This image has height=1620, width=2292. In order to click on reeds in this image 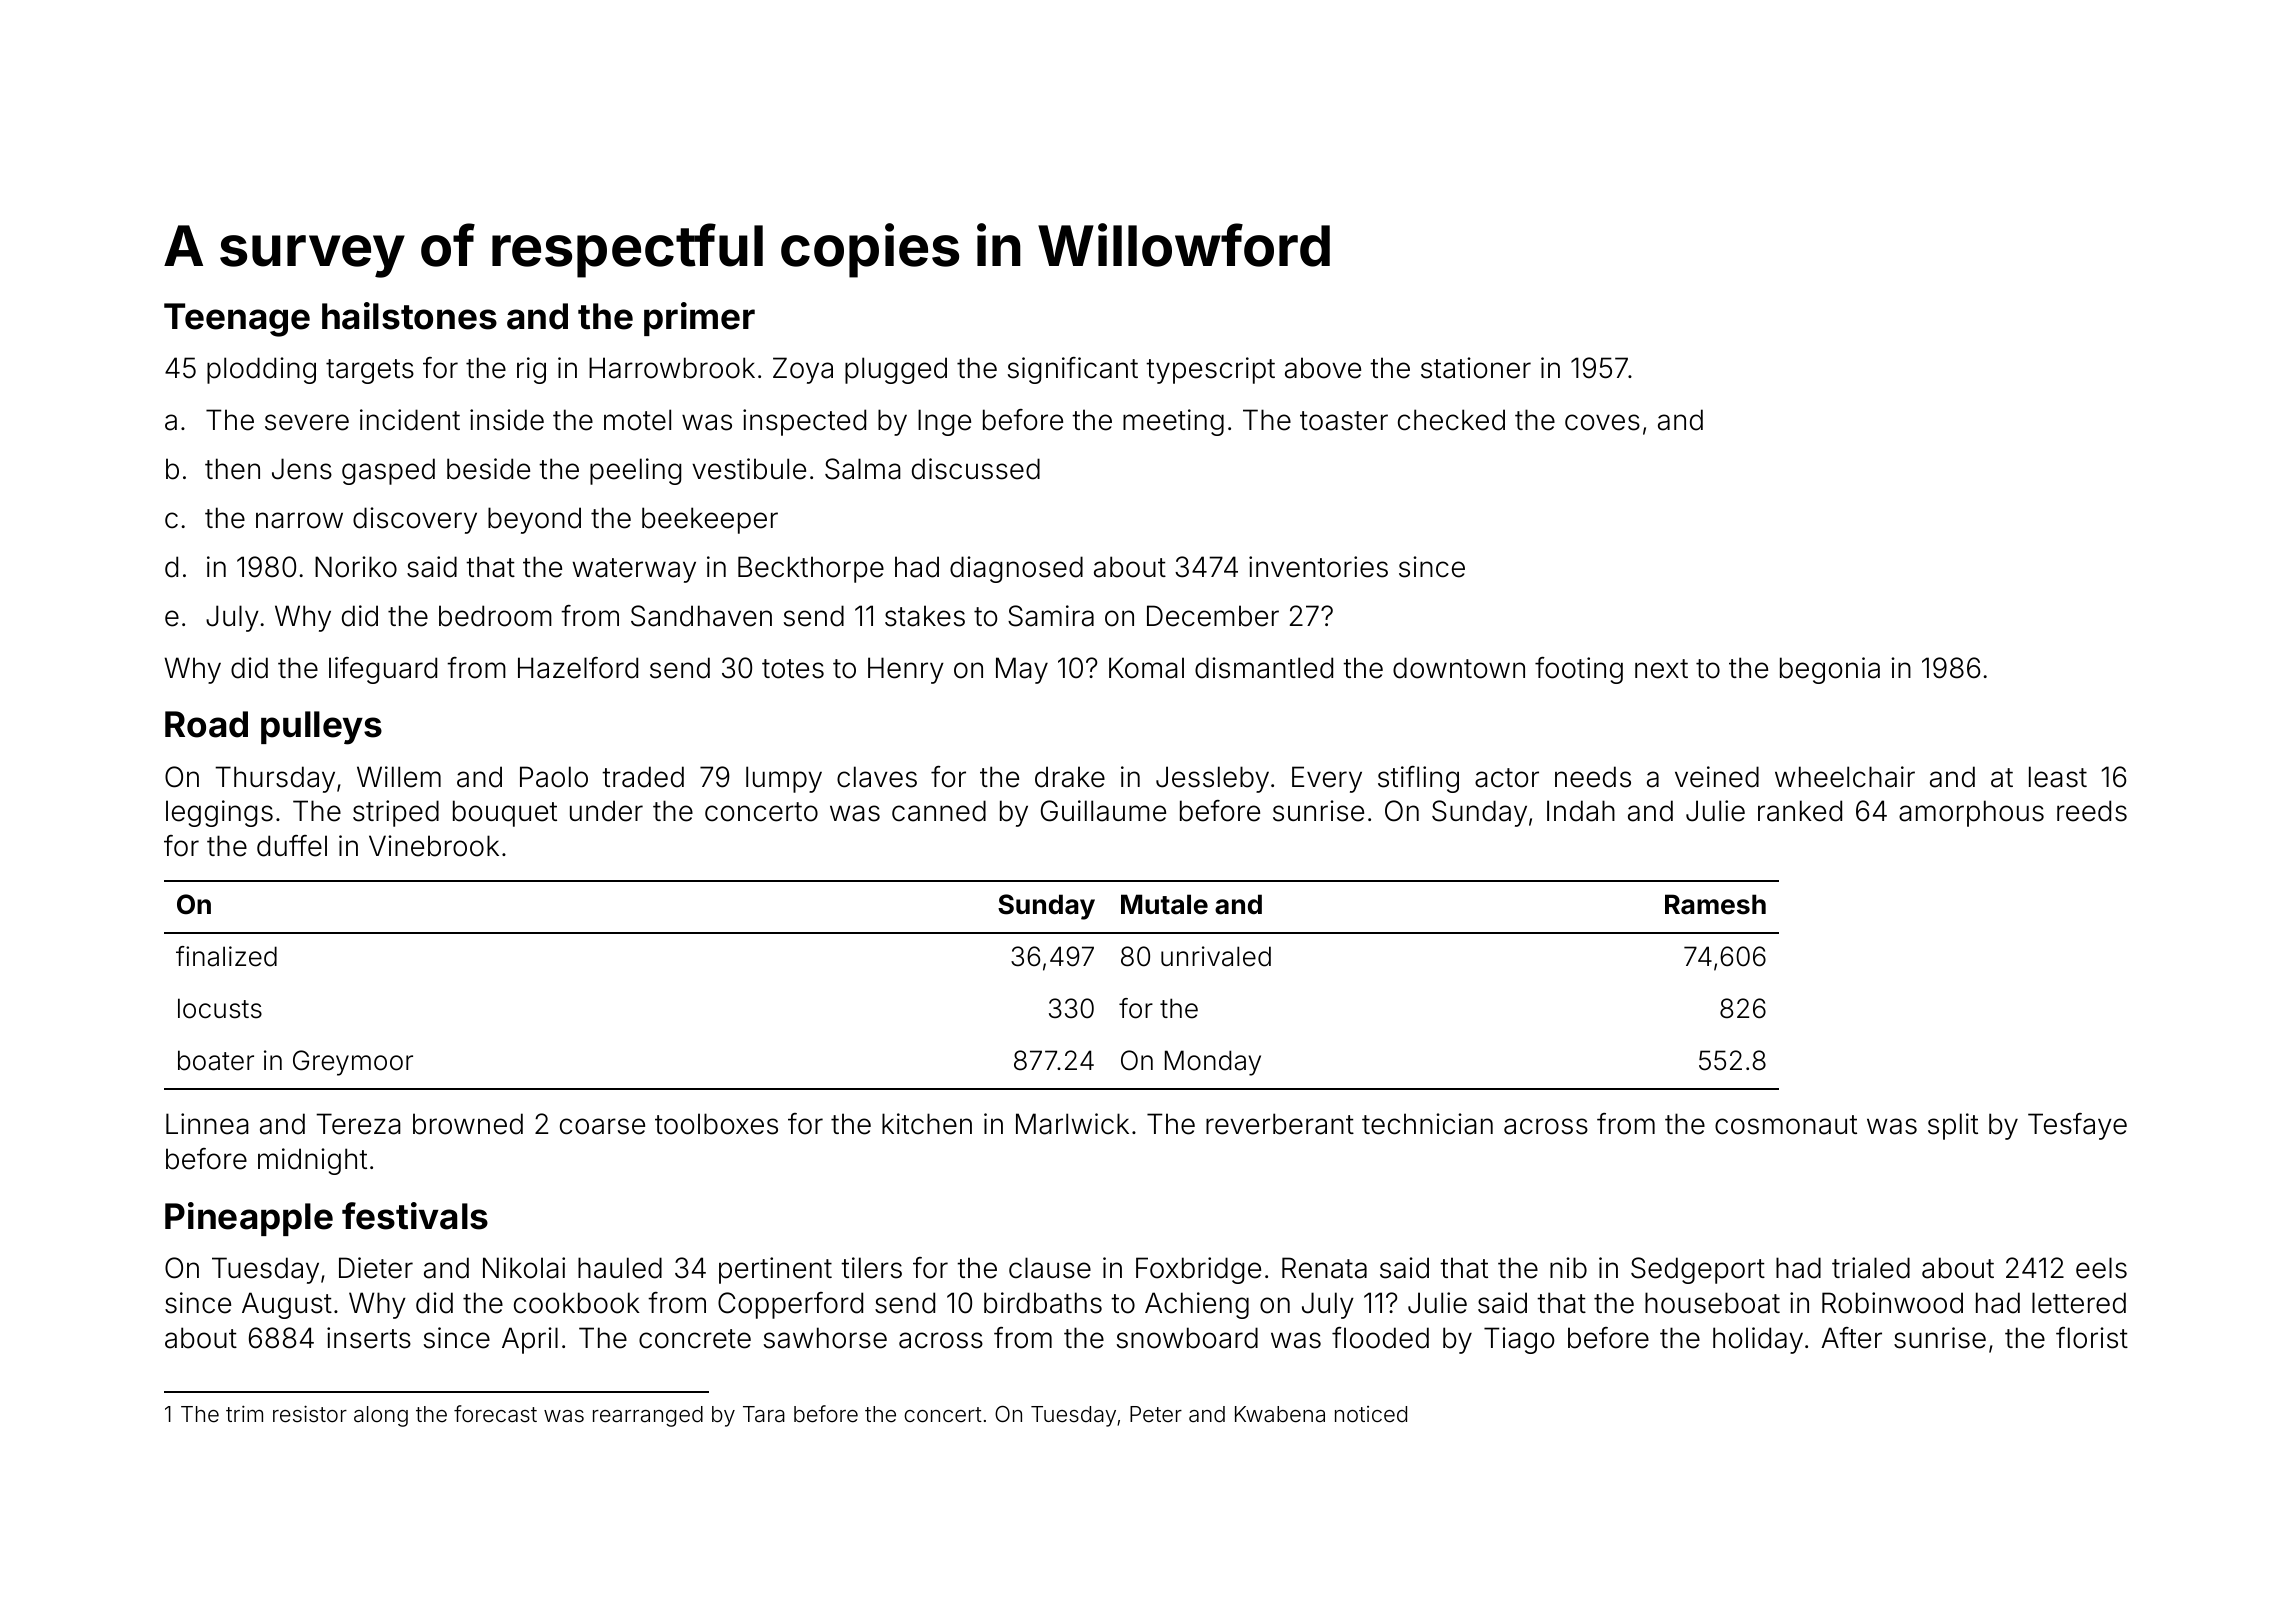, I will do `click(2092, 811)`.
